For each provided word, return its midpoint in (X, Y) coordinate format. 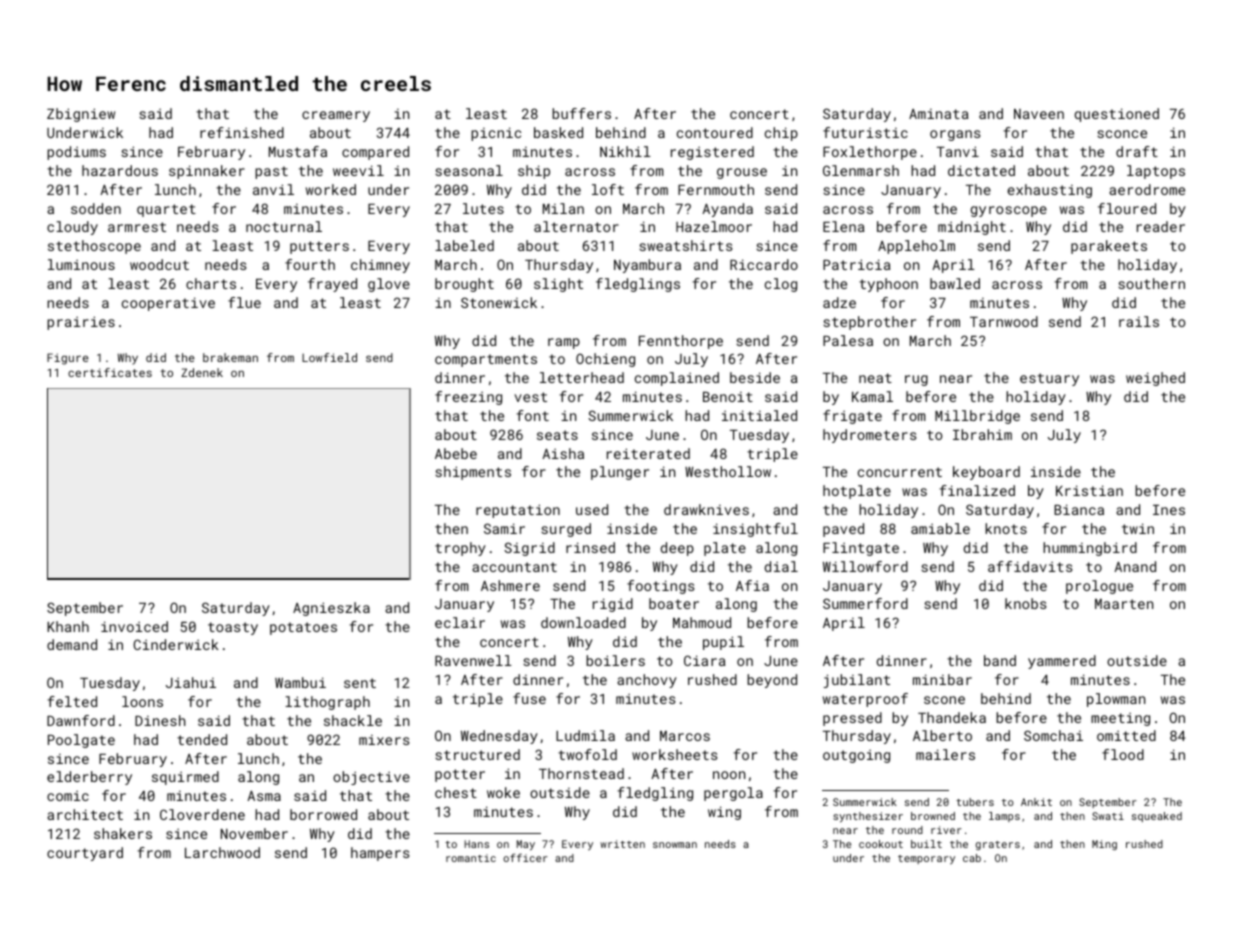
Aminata (938, 114)
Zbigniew (81, 115)
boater (674, 603)
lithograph (327, 703)
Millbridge (977, 417)
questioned (1117, 115)
